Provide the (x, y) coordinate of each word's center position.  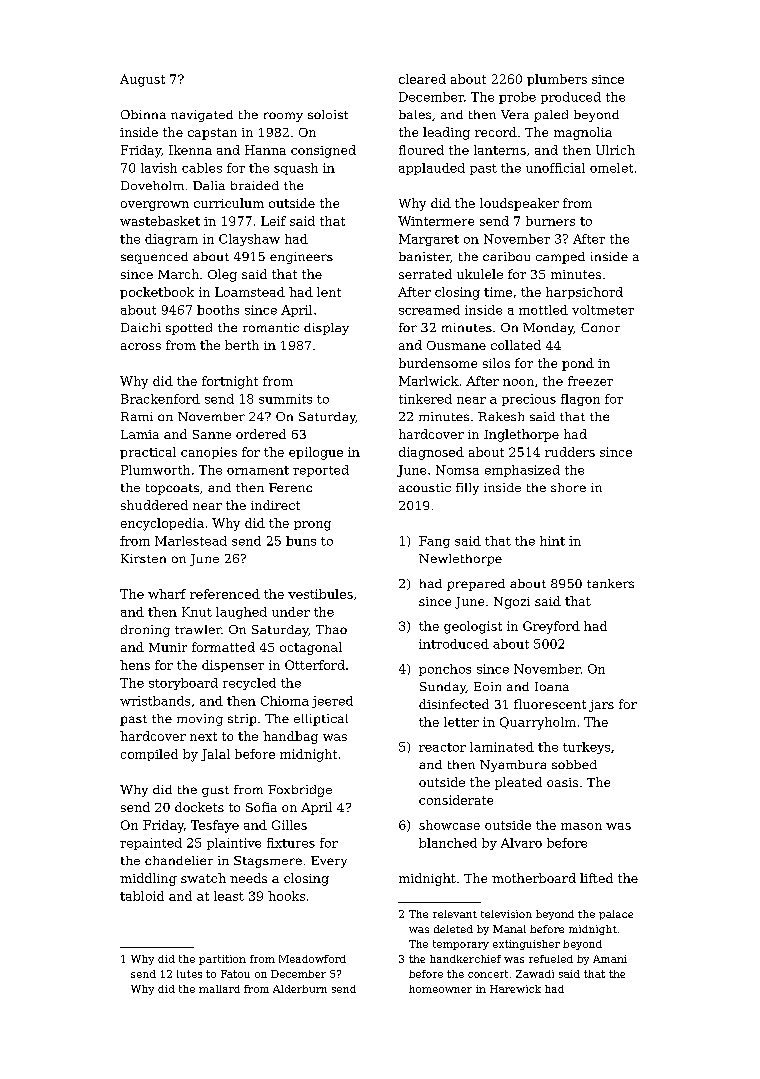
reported (321, 471)
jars (601, 706)
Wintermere (436, 221)
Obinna (143, 114)
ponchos (445, 670)
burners (550, 221)
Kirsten (143, 558)
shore (568, 487)
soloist (328, 114)
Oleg (222, 275)
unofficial (555, 168)
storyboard (183, 684)
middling (148, 879)
